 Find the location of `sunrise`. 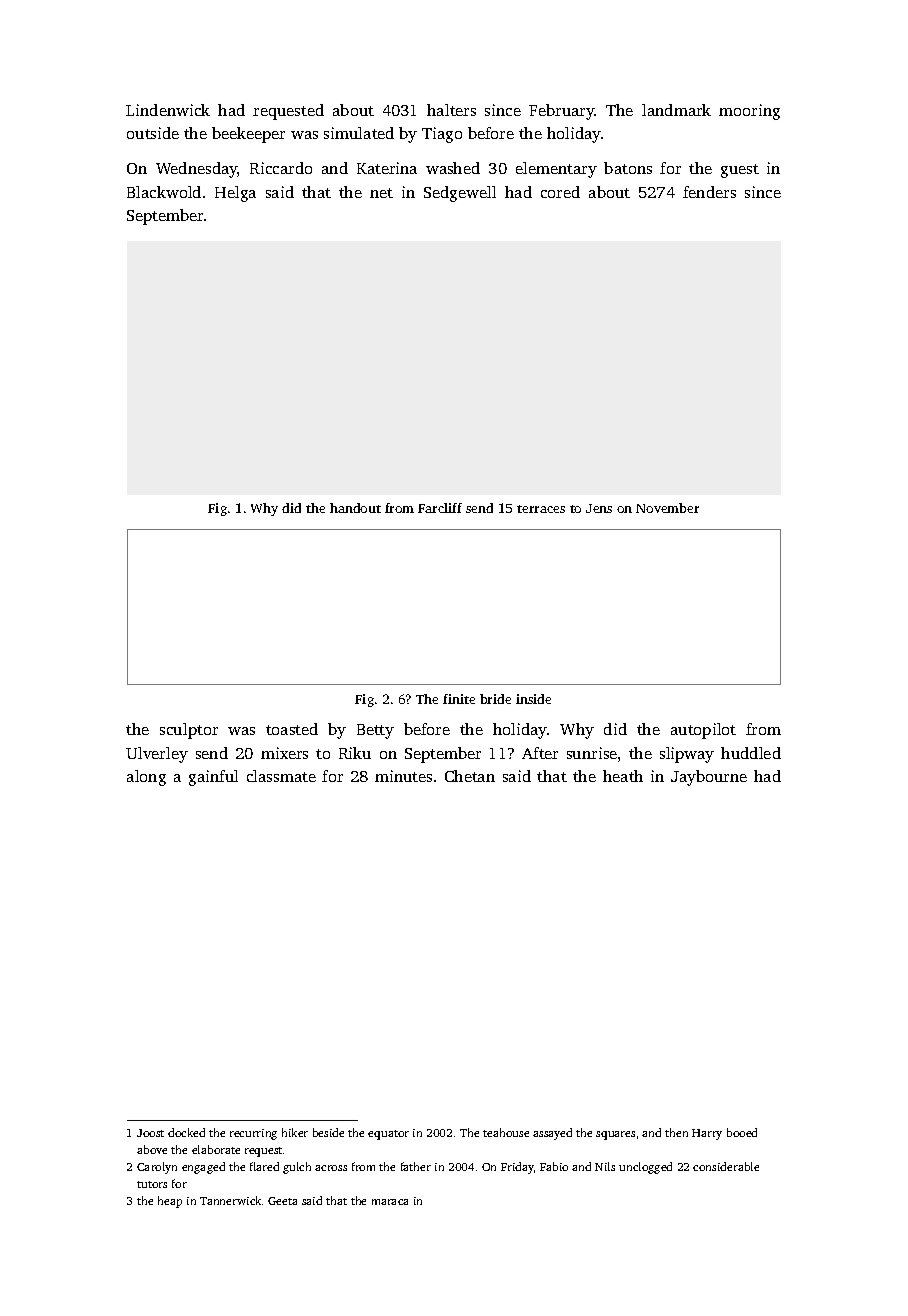

sunrise is located at coordinates (592, 753).
